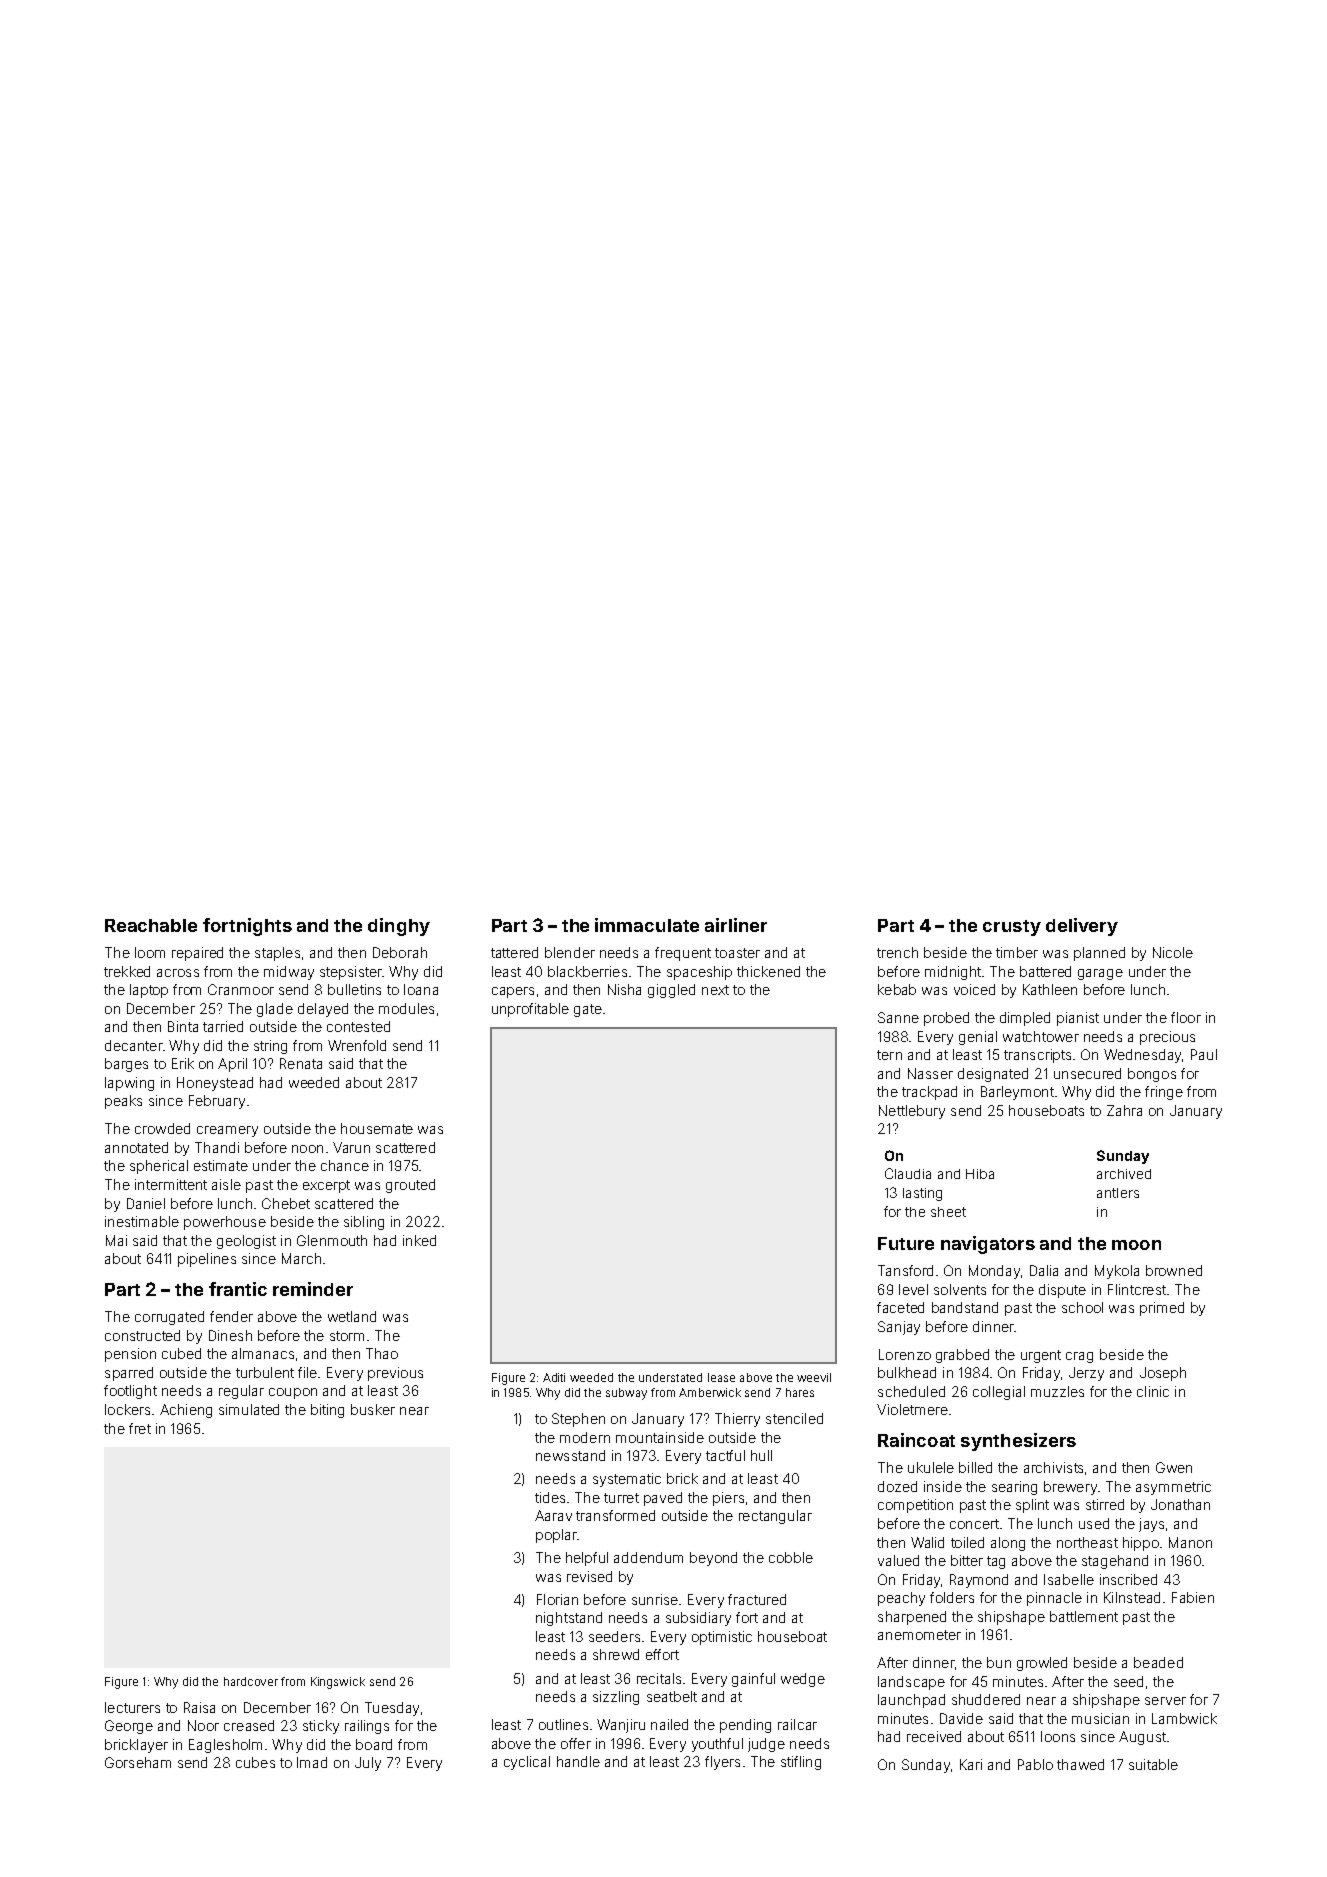  What do you see at coordinates (132, 1707) in the screenshot?
I see `lecturers` at bounding box center [132, 1707].
